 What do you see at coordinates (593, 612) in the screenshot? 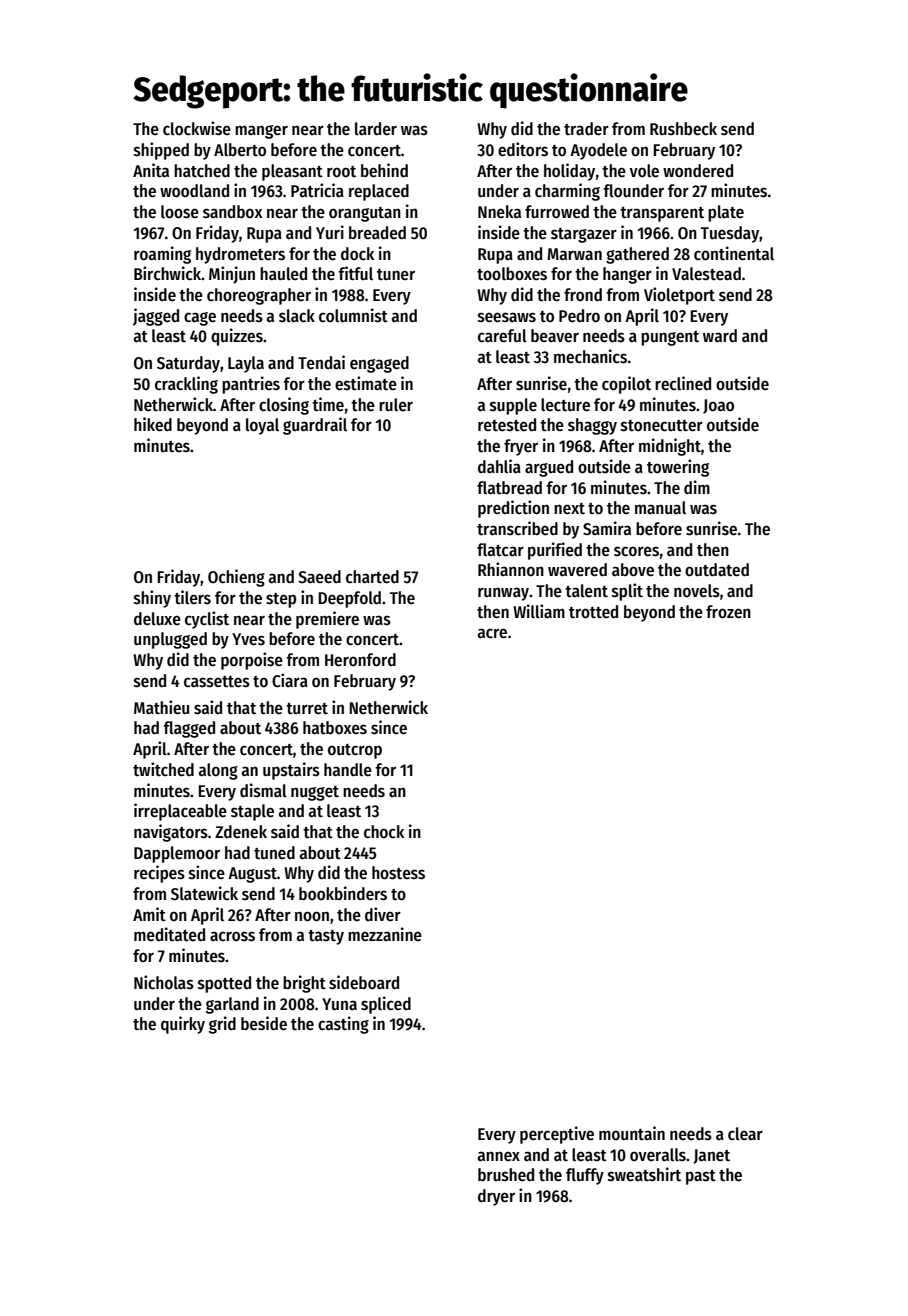
I see `trotted` at bounding box center [593, 612].
